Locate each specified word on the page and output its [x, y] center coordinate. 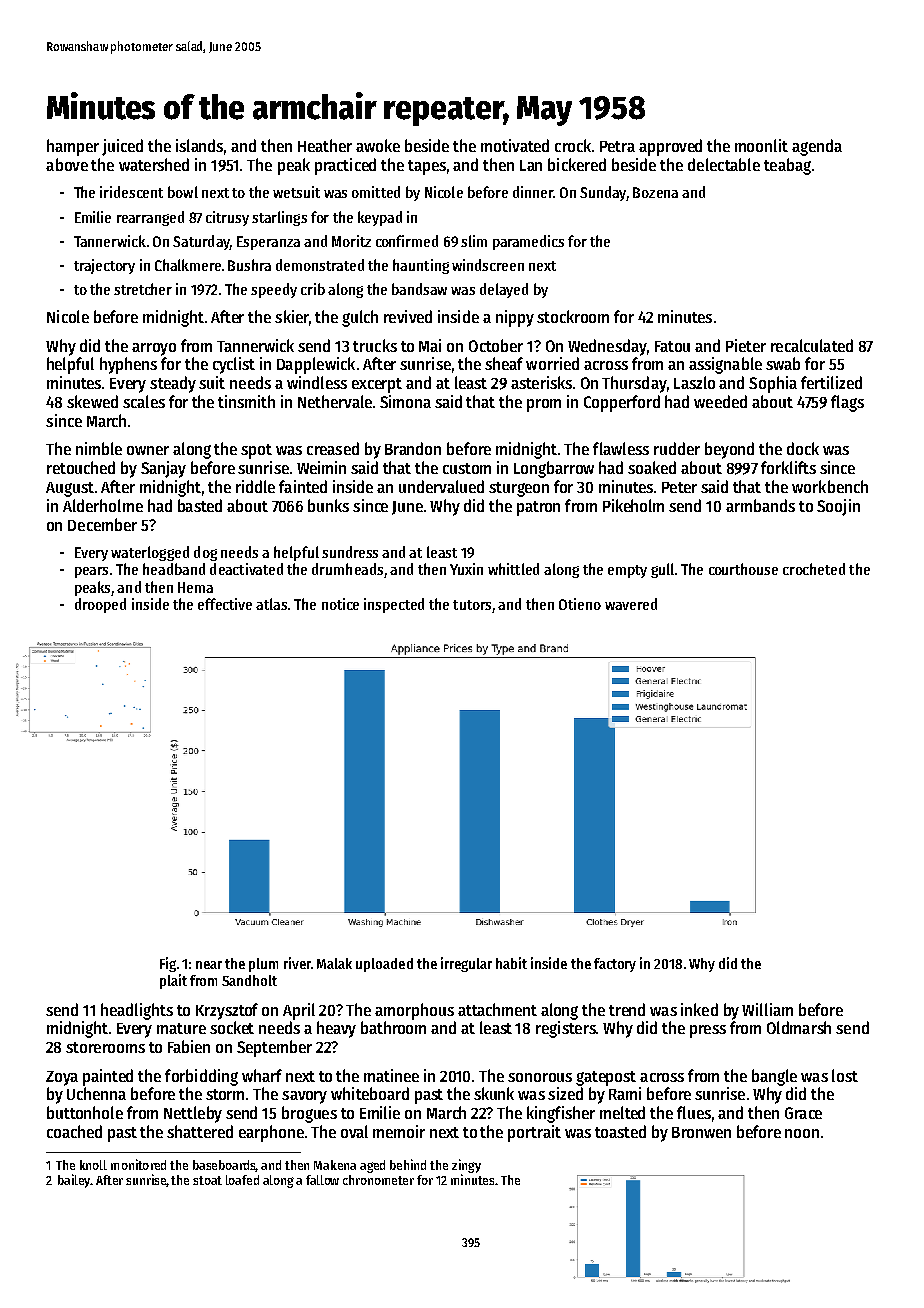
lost [845, 1075]
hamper [73, 147]
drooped [100, 605]
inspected [394, 605]
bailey [74, 1181]
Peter [679, 487]
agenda [817, 147]
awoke [378, 145]
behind [408, 1164]
